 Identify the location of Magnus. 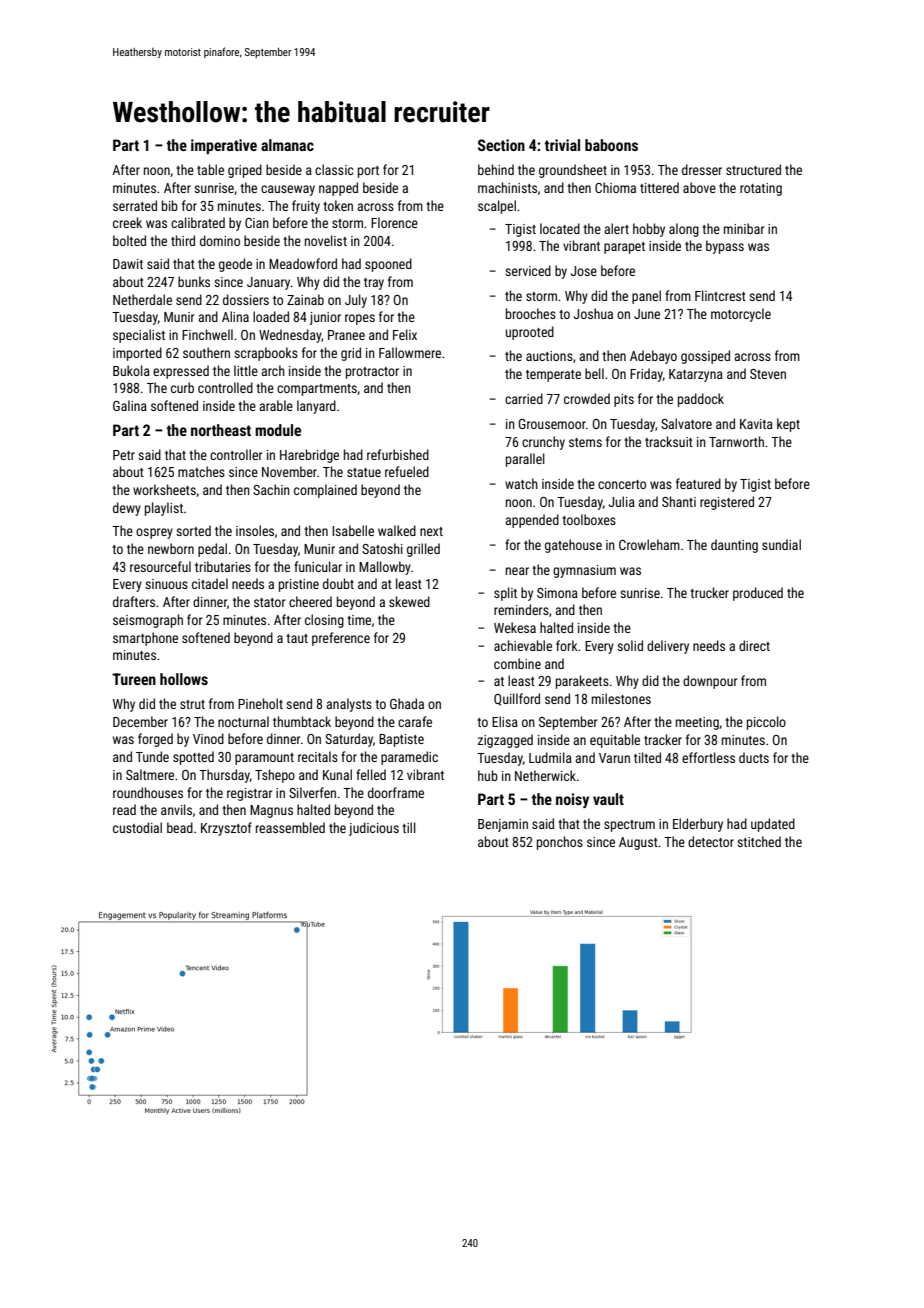
(271, 811).
